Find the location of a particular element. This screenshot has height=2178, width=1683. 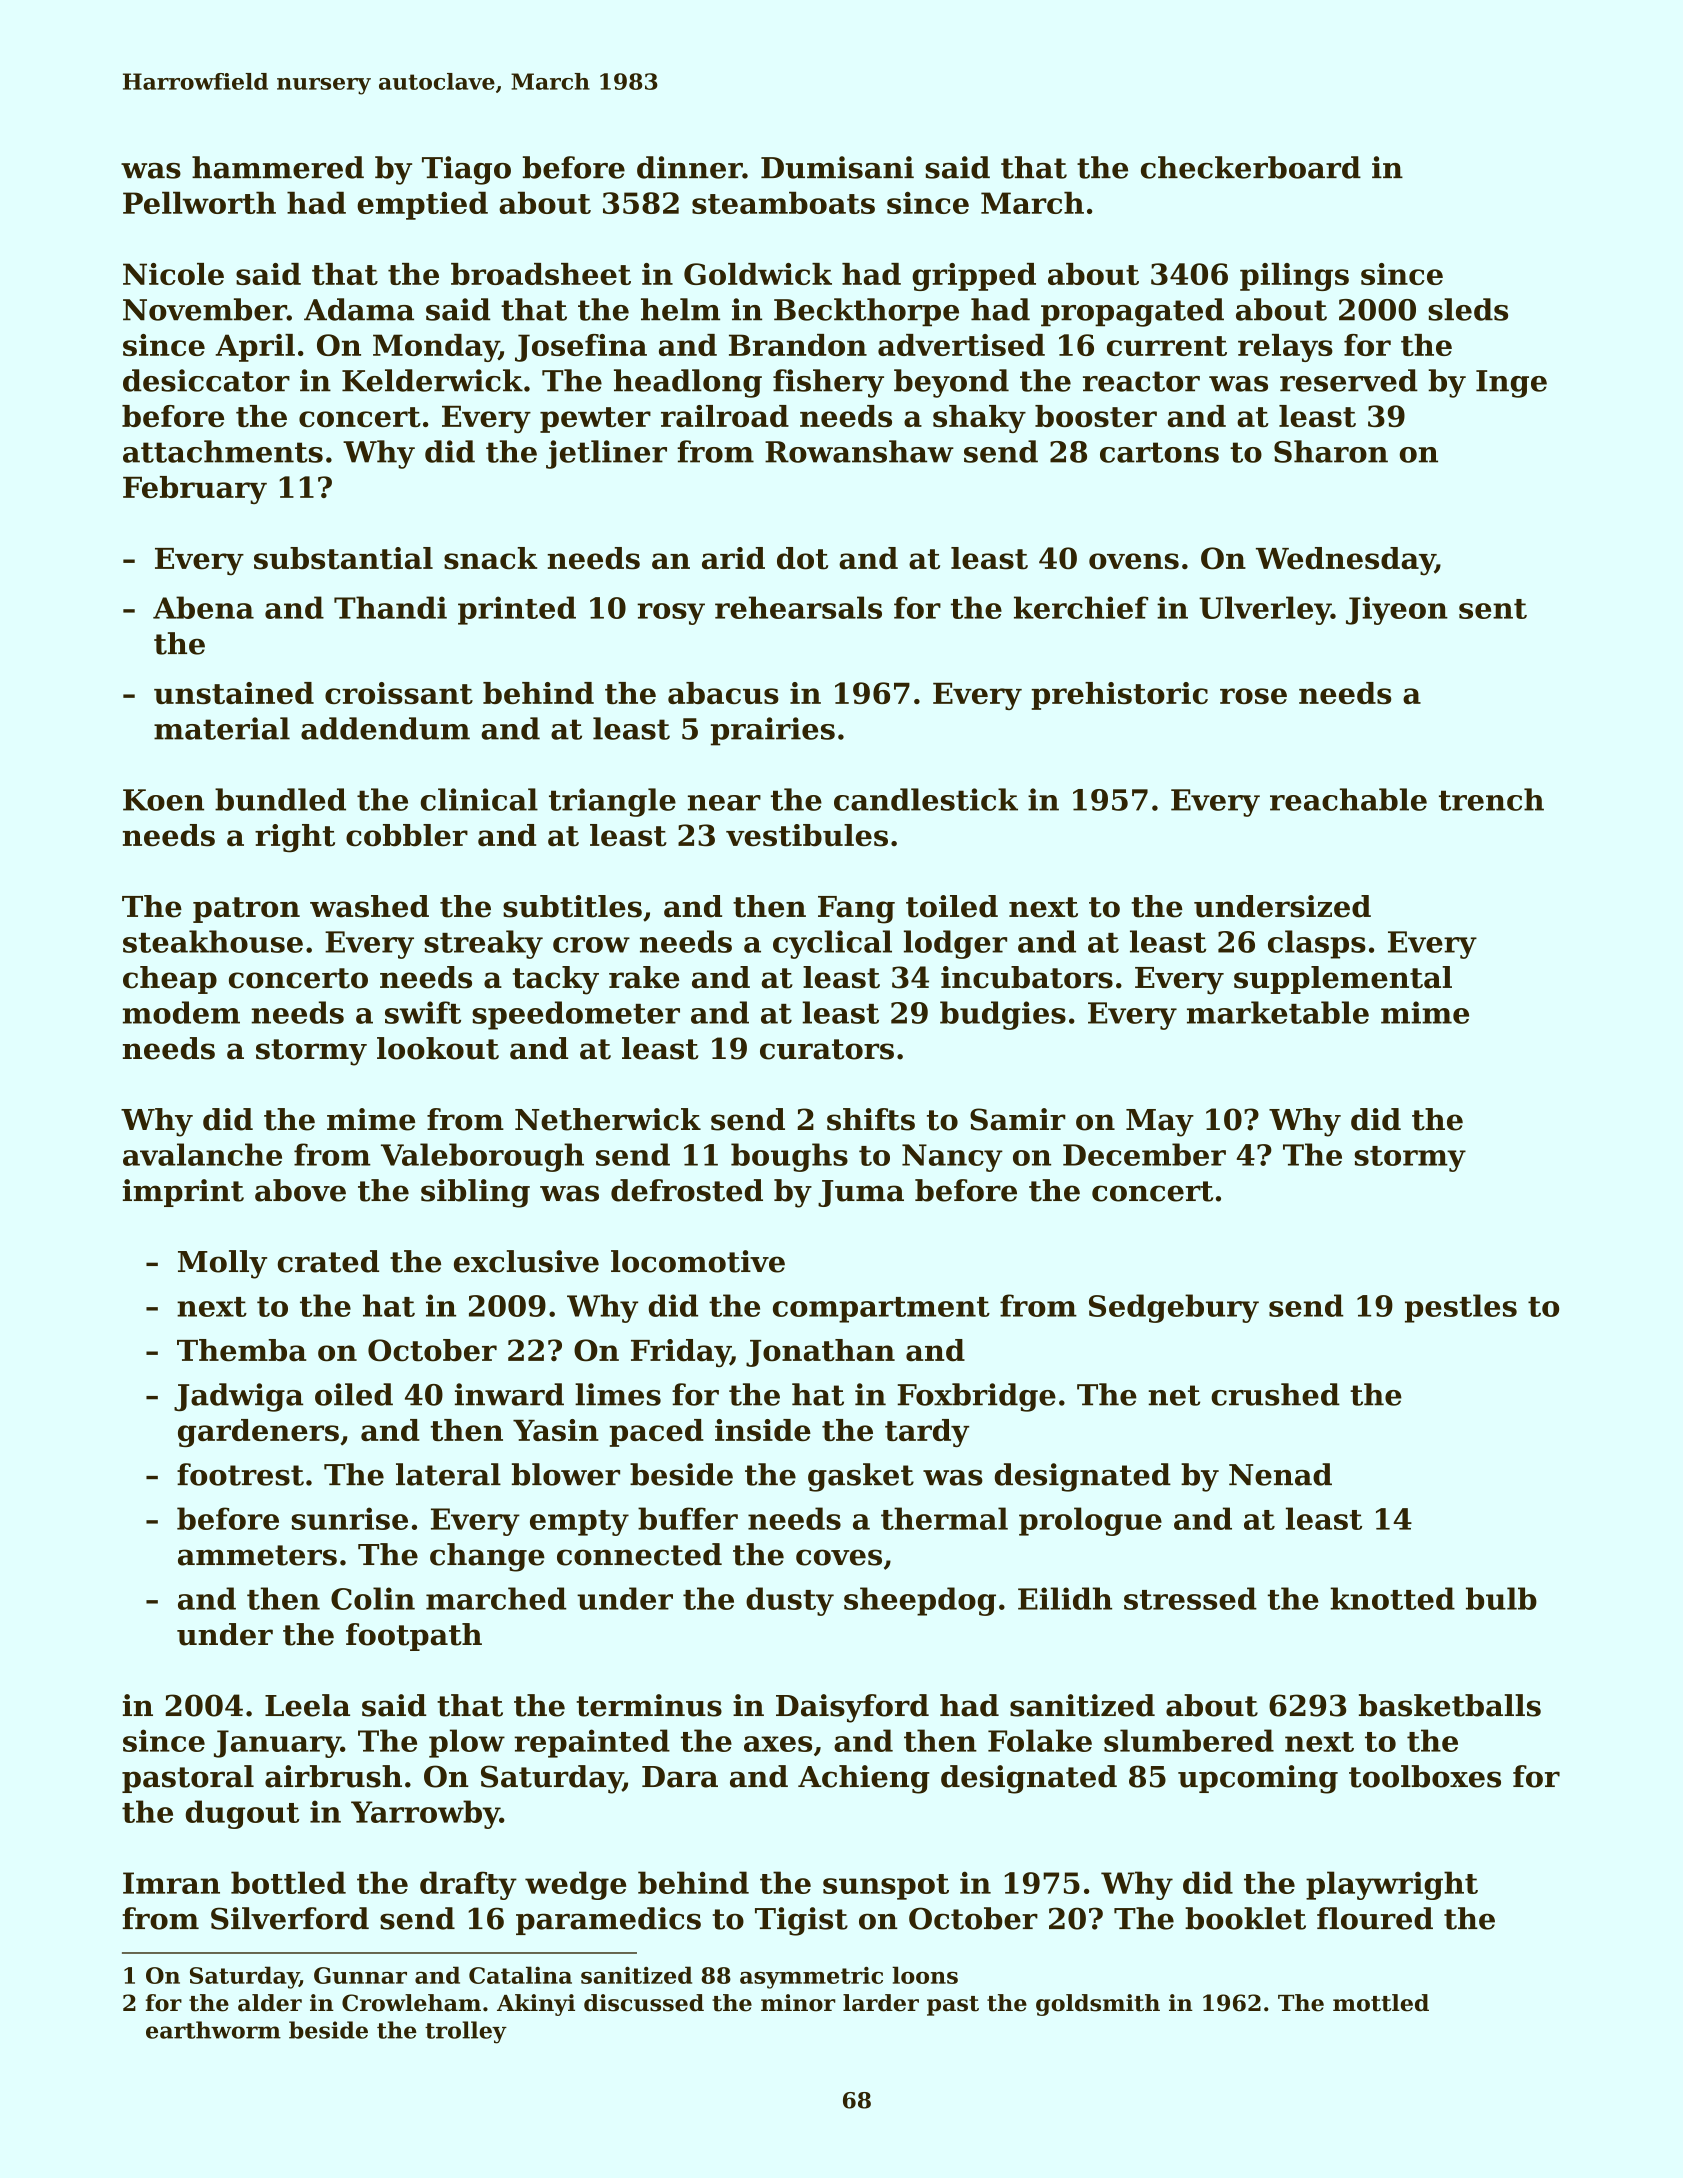

reachable is located at coordinates (1348, 799).
